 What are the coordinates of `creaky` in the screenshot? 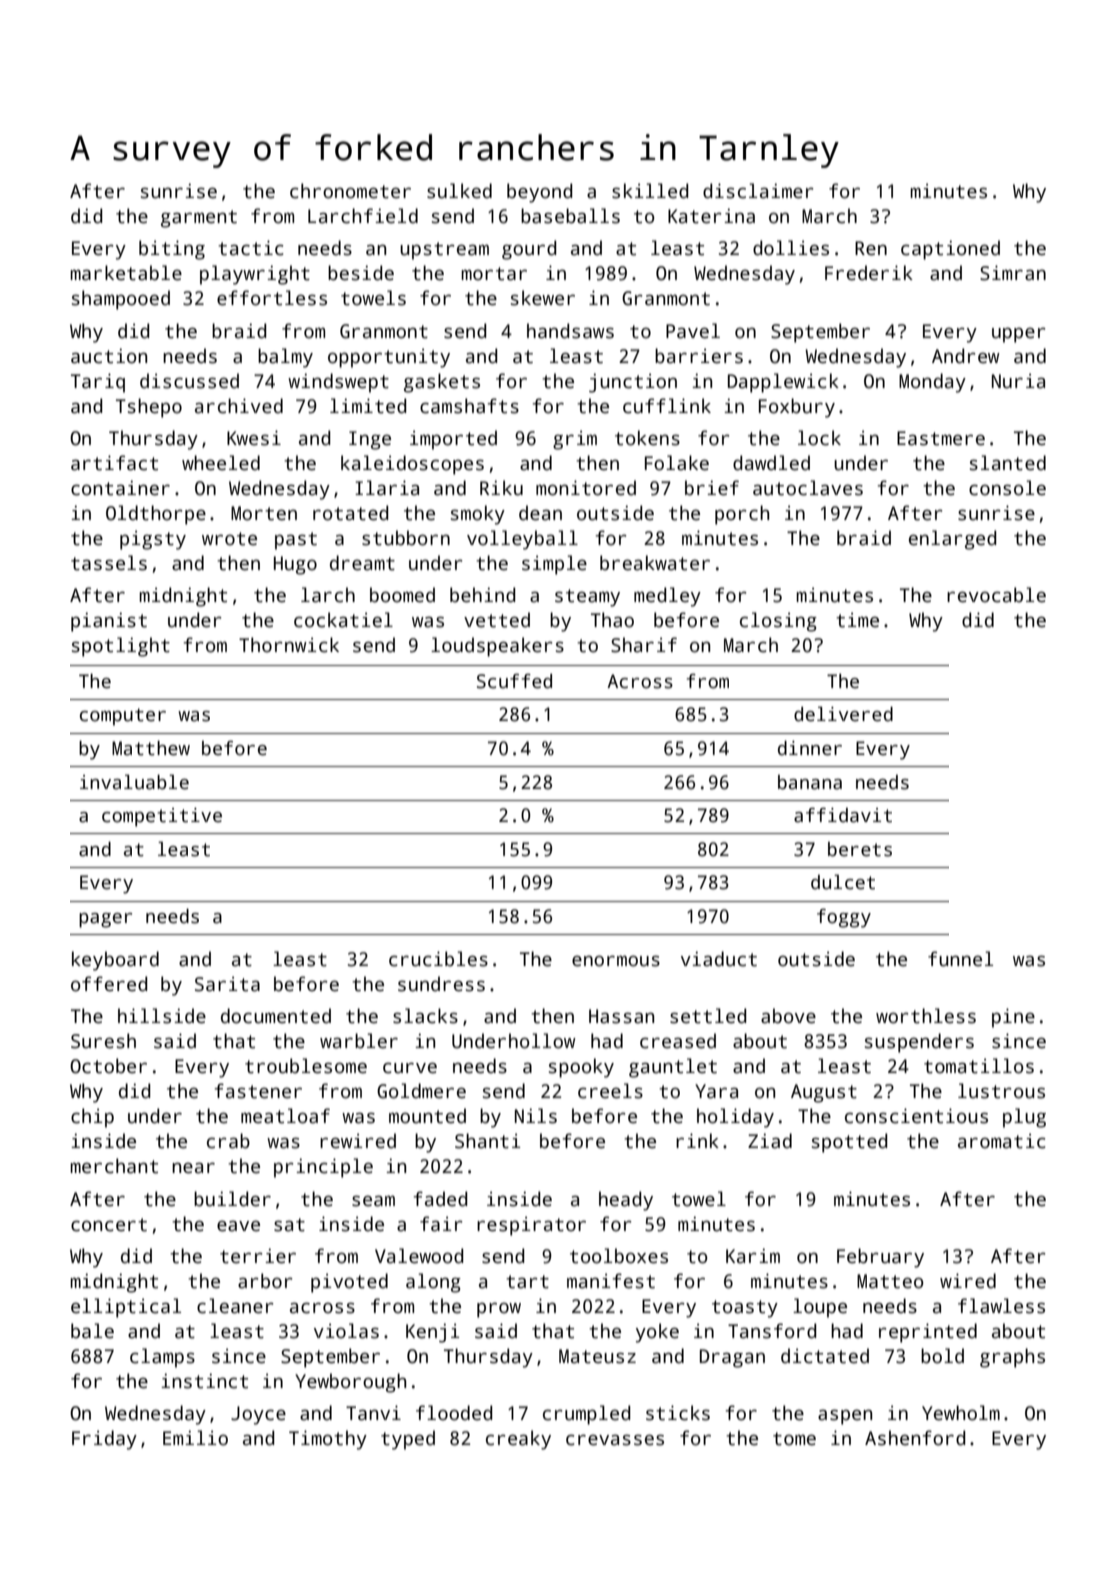 It's located at (518, 1440).
